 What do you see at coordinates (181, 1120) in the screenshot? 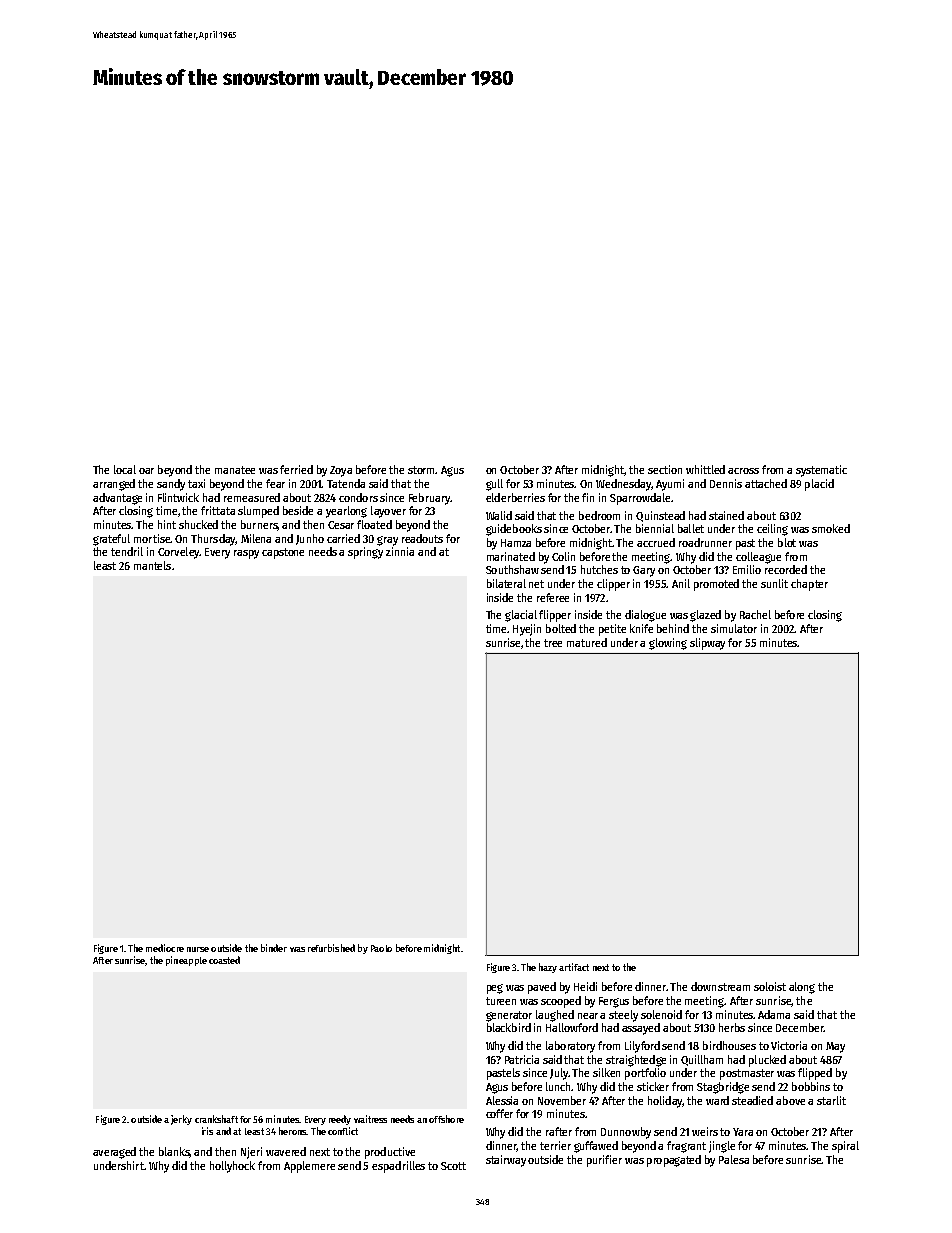
I see `jerky` at bounding box center [181, 1120].
